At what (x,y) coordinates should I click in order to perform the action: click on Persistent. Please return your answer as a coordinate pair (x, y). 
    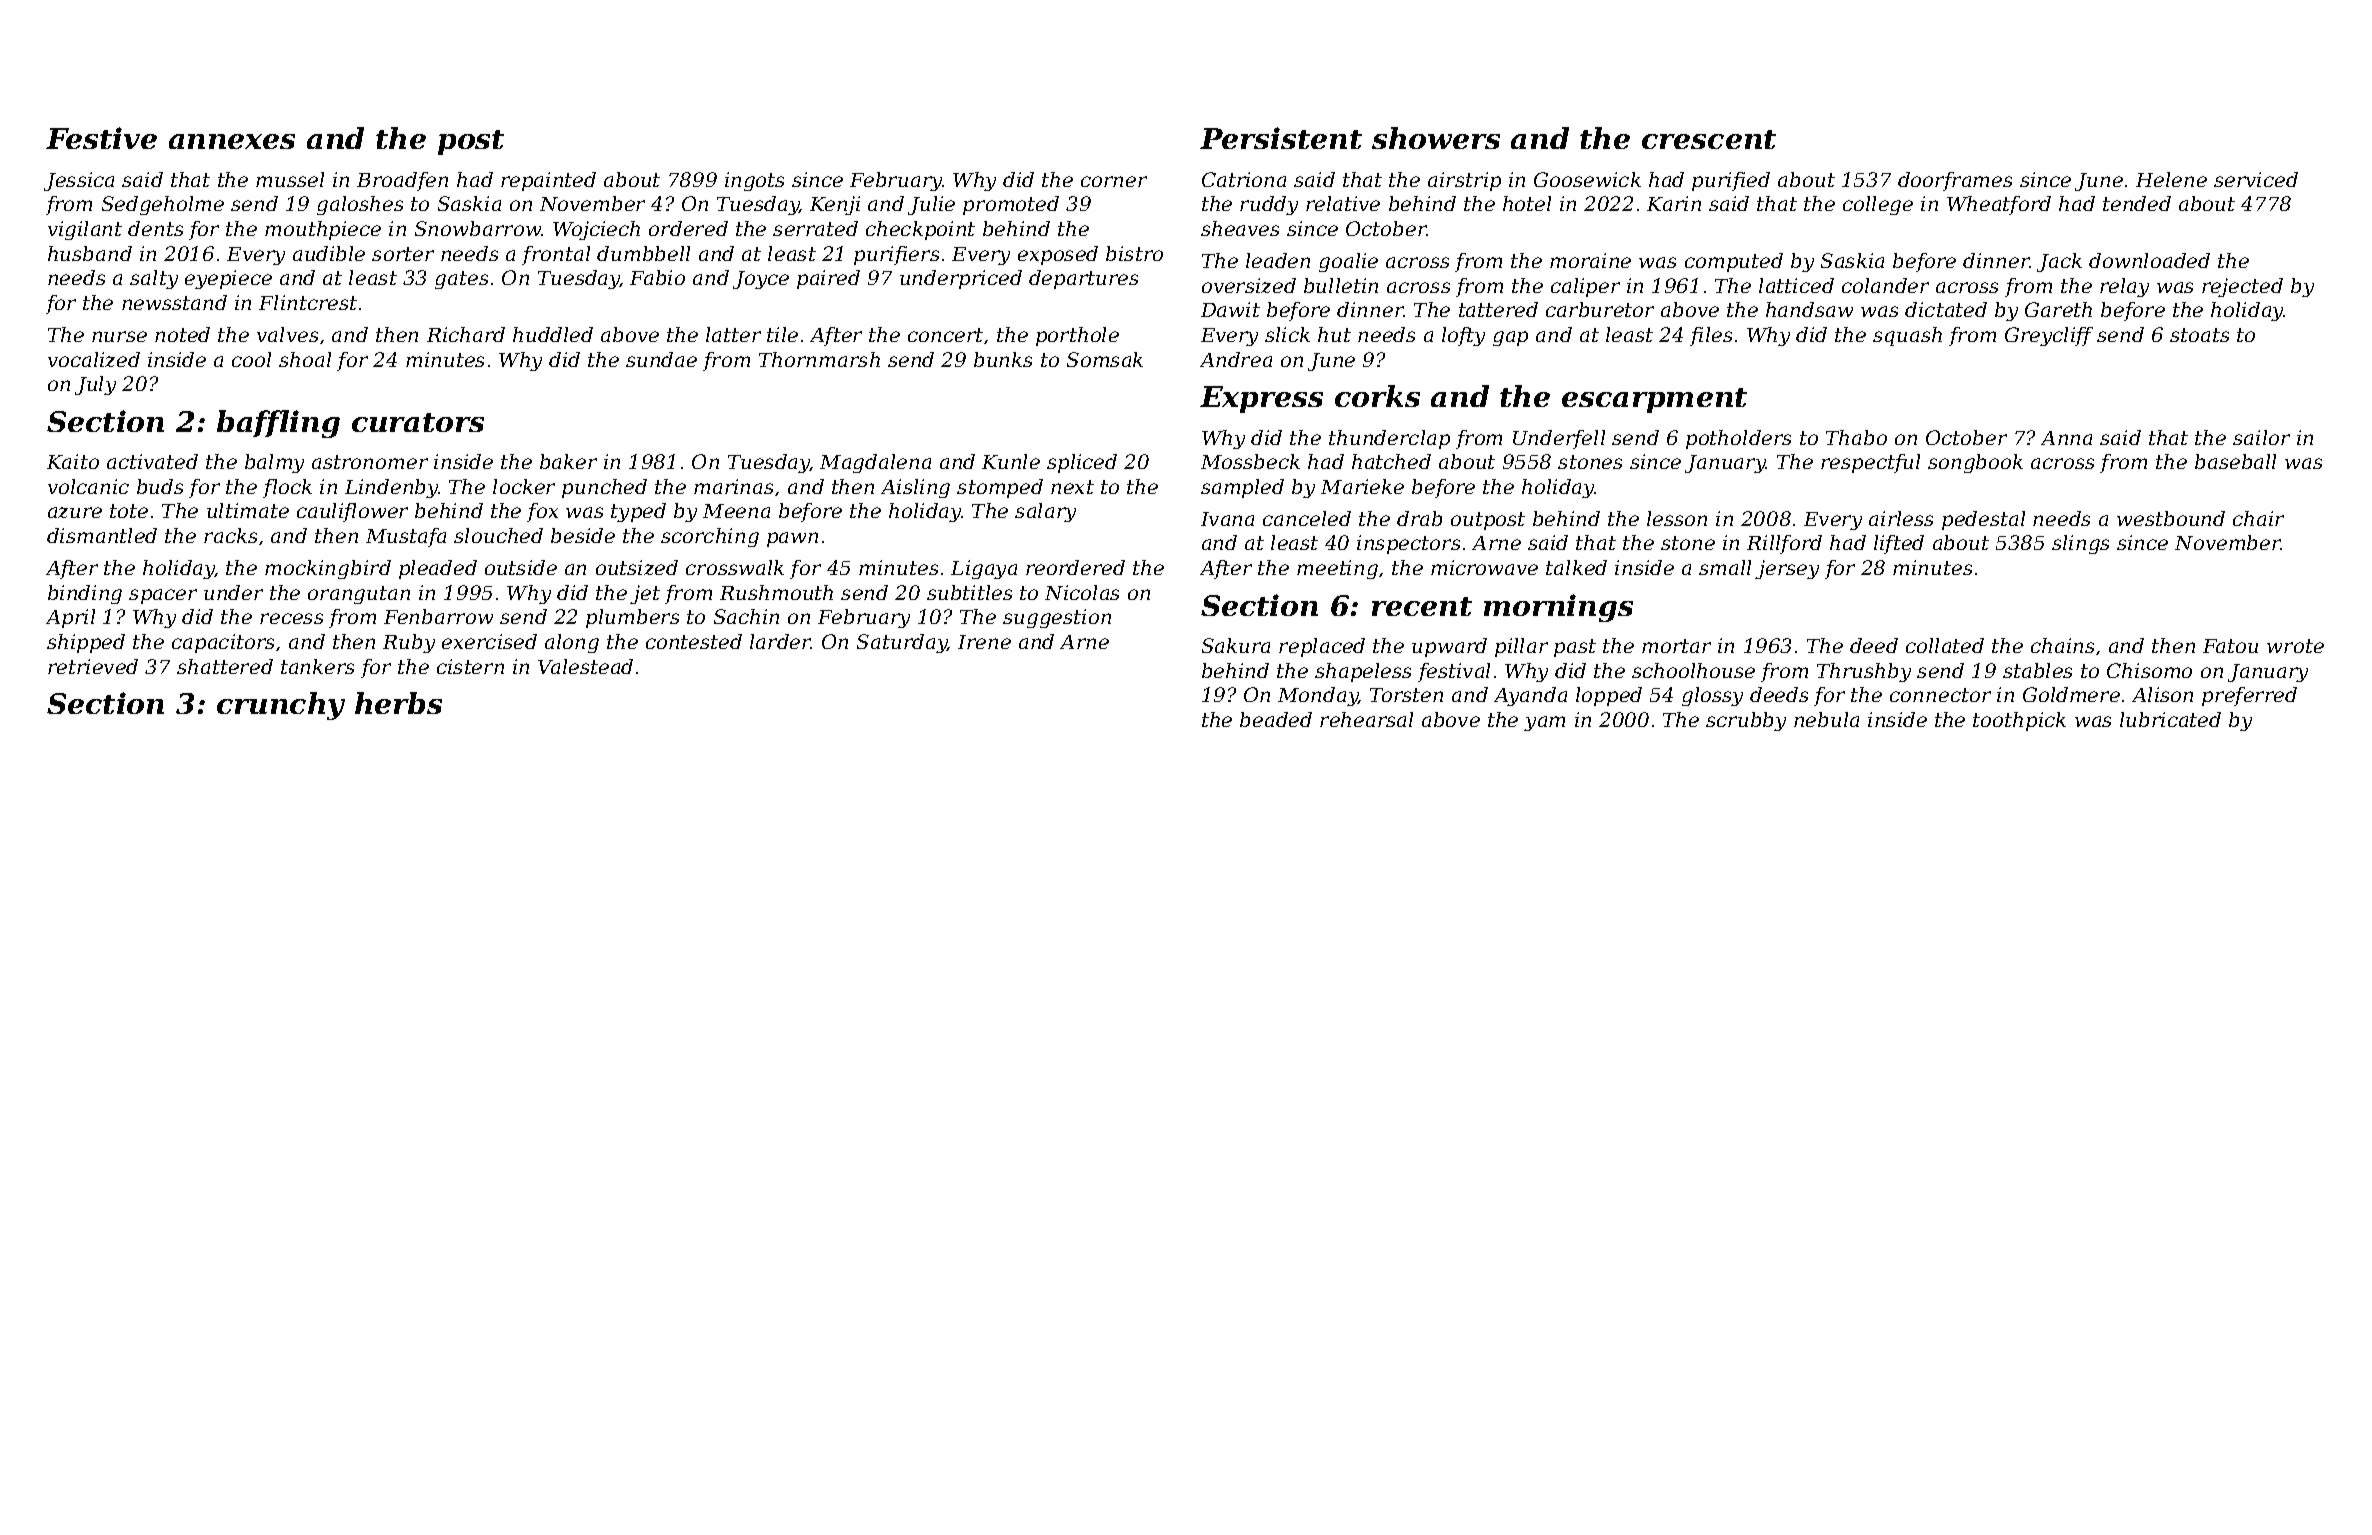
    Looking at the image, I should click on (1281, 138).
